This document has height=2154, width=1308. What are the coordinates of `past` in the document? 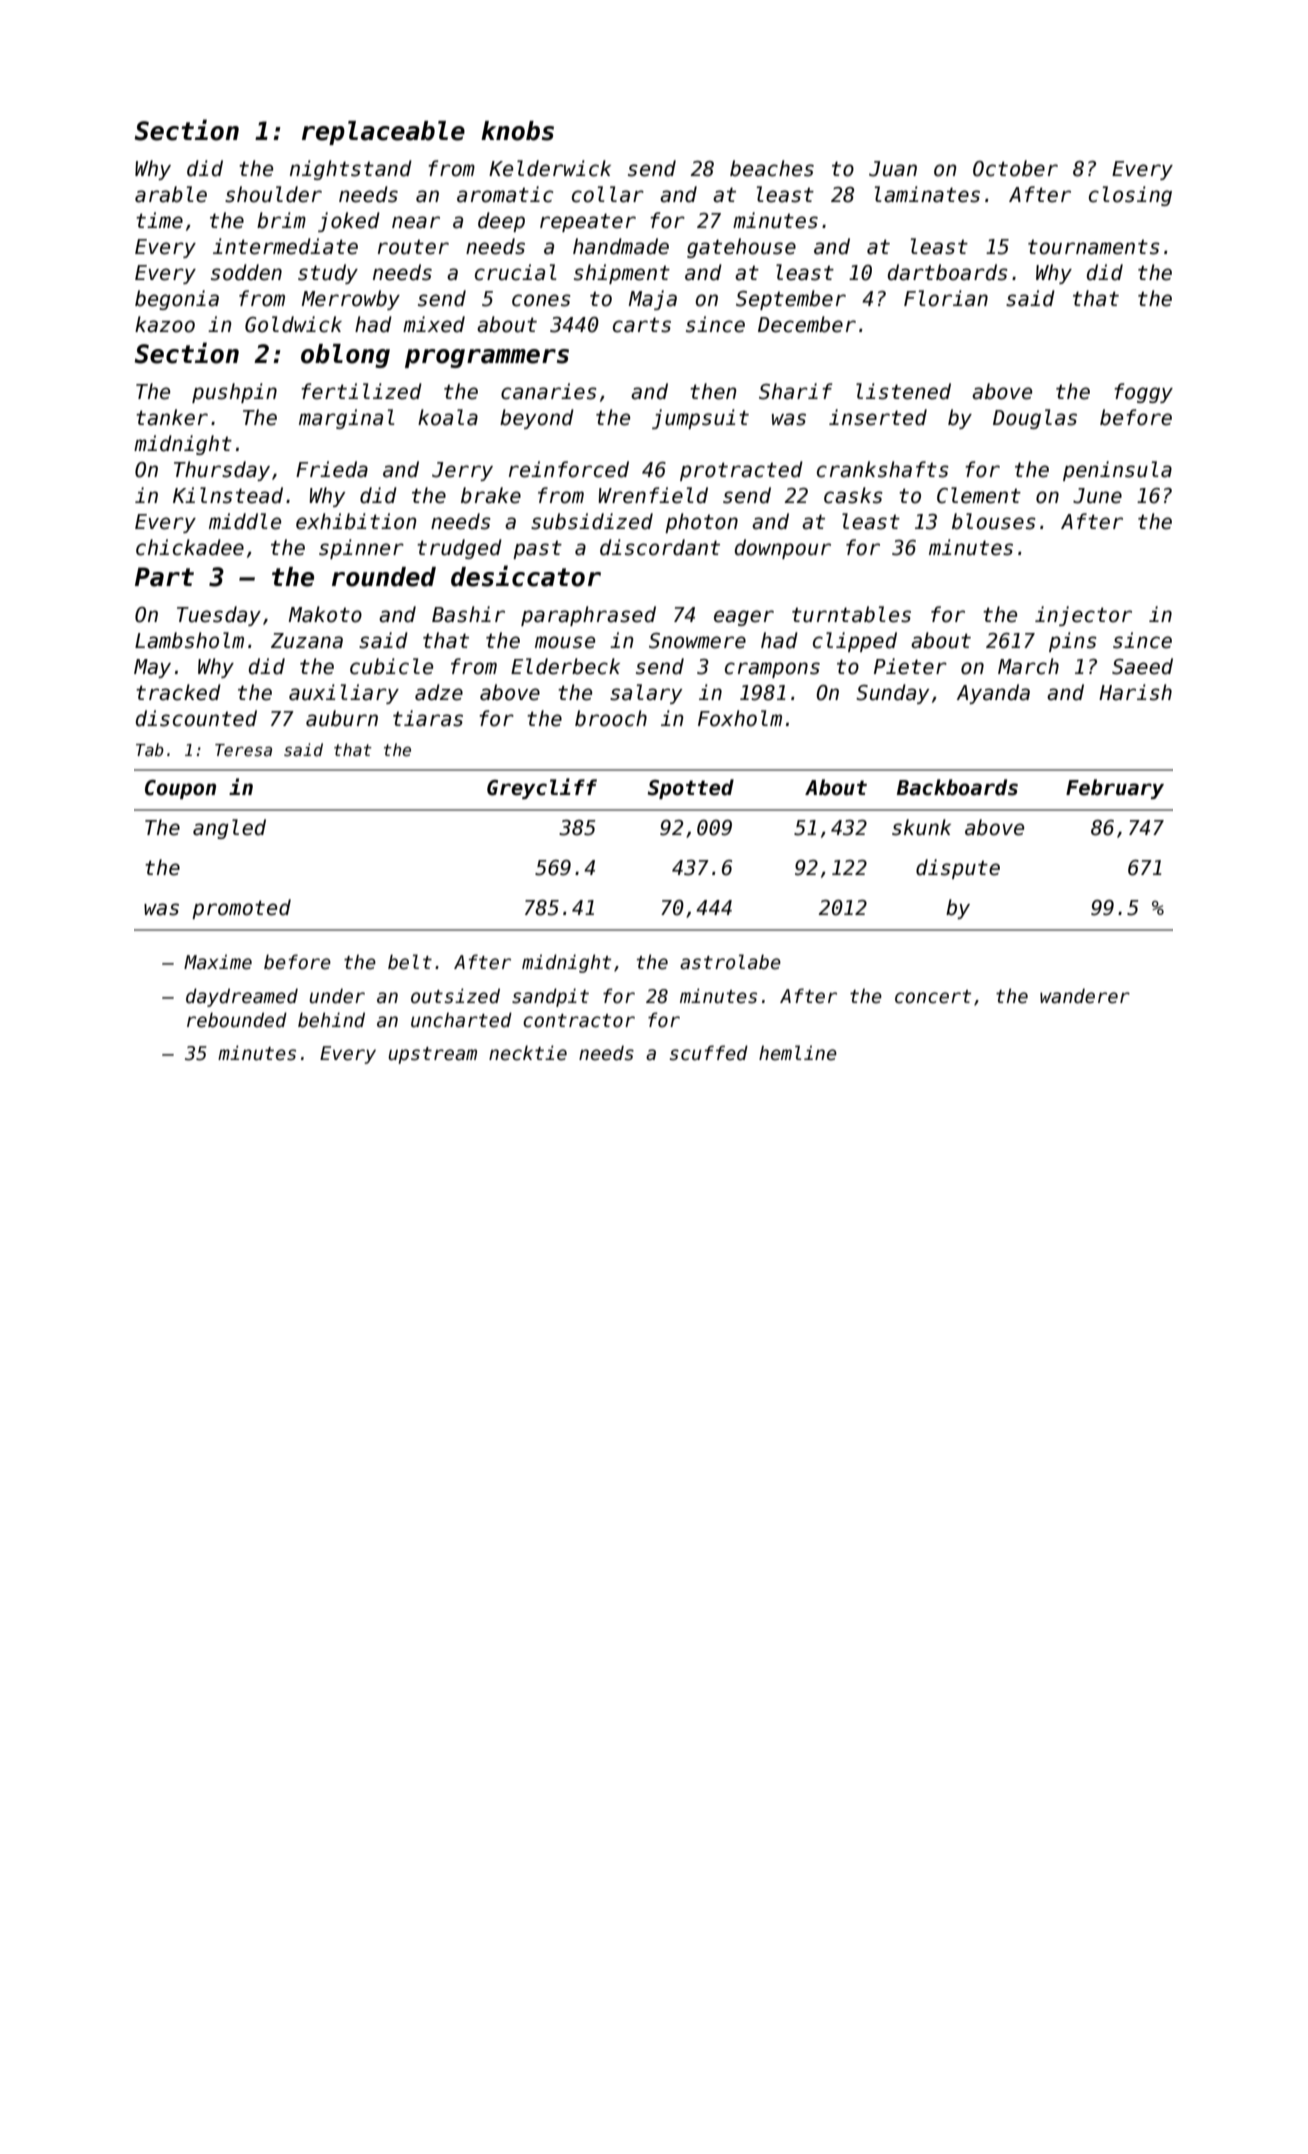 It's located at (537, 550).
